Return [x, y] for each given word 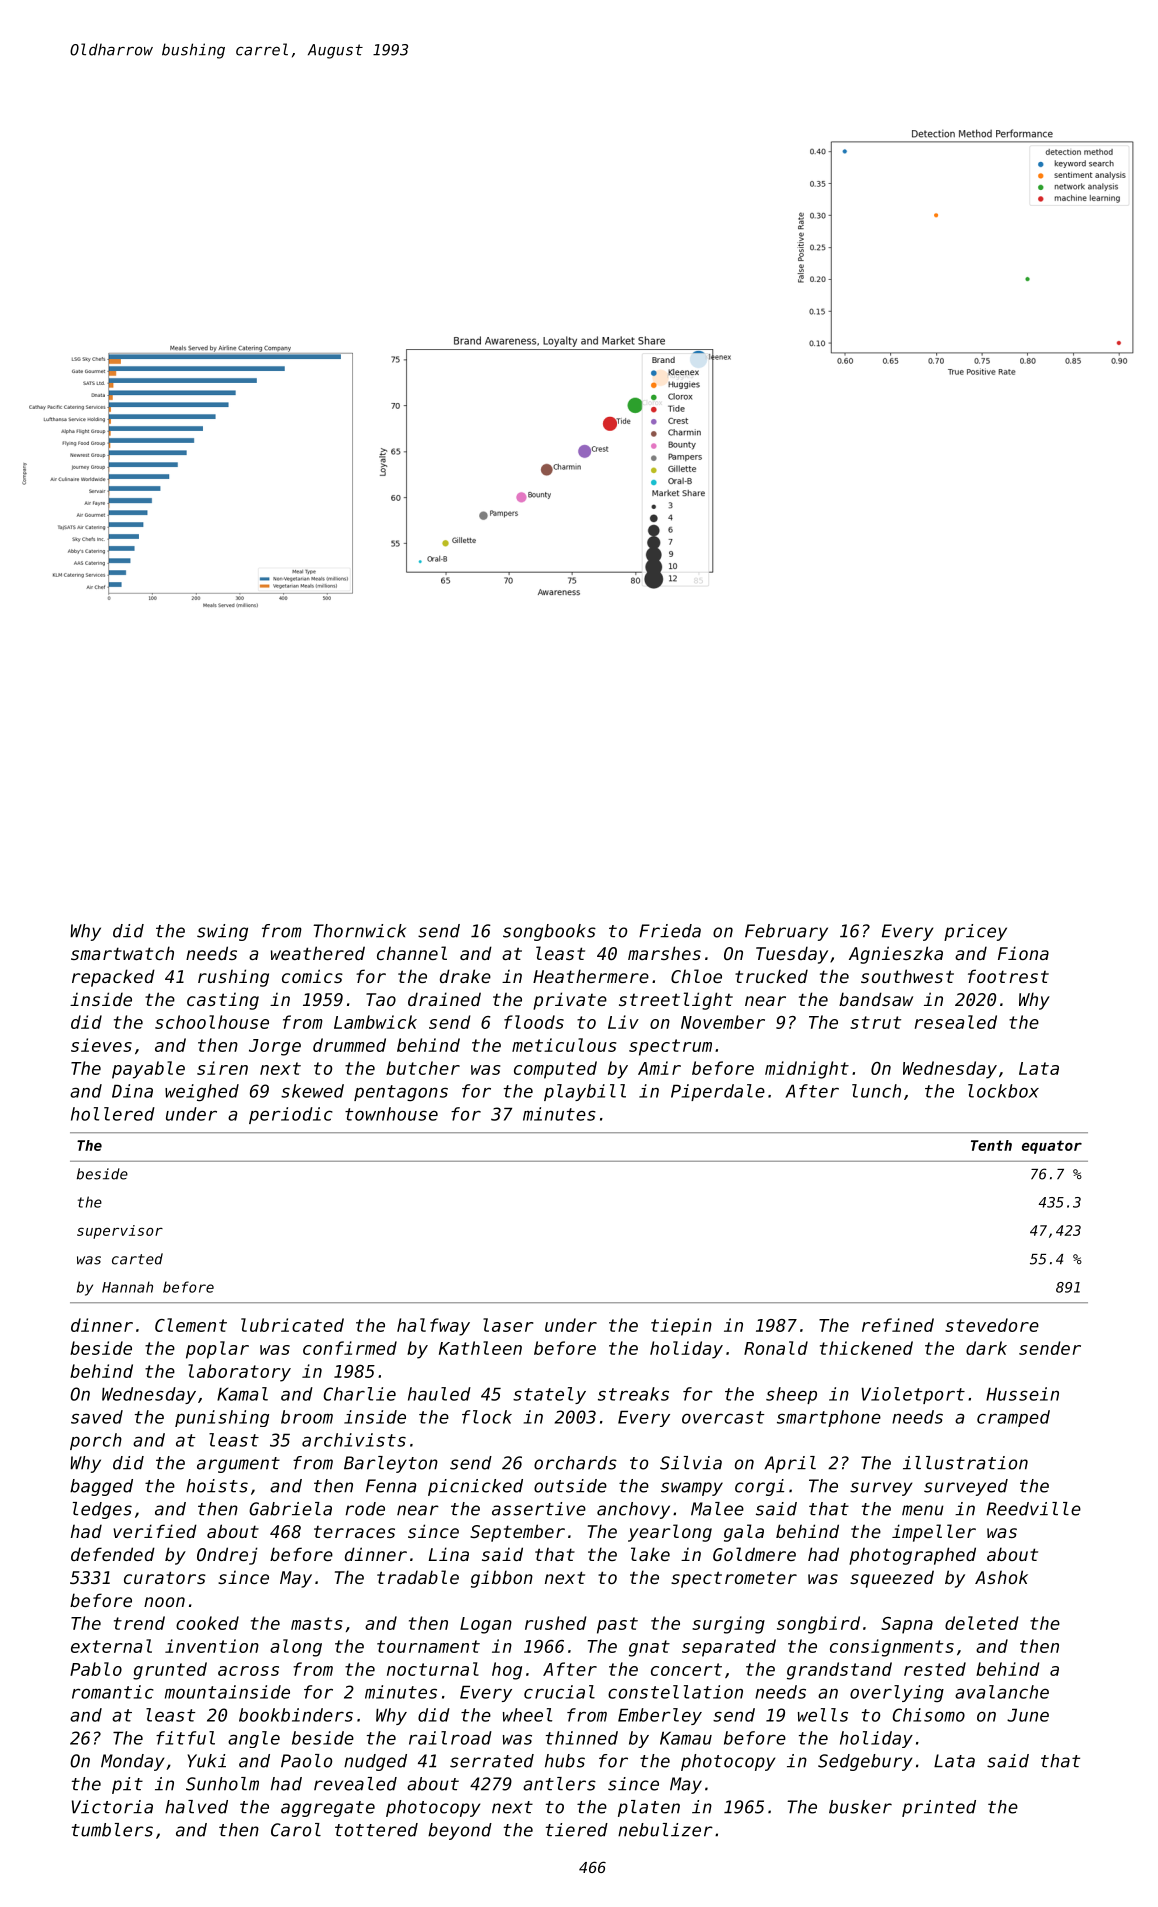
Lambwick [375, 1022]
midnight [807, 1070]
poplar [217, 1350]
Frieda [670, 931]
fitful [185, 1738]
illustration [965, 1463]
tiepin [681, 1327]
